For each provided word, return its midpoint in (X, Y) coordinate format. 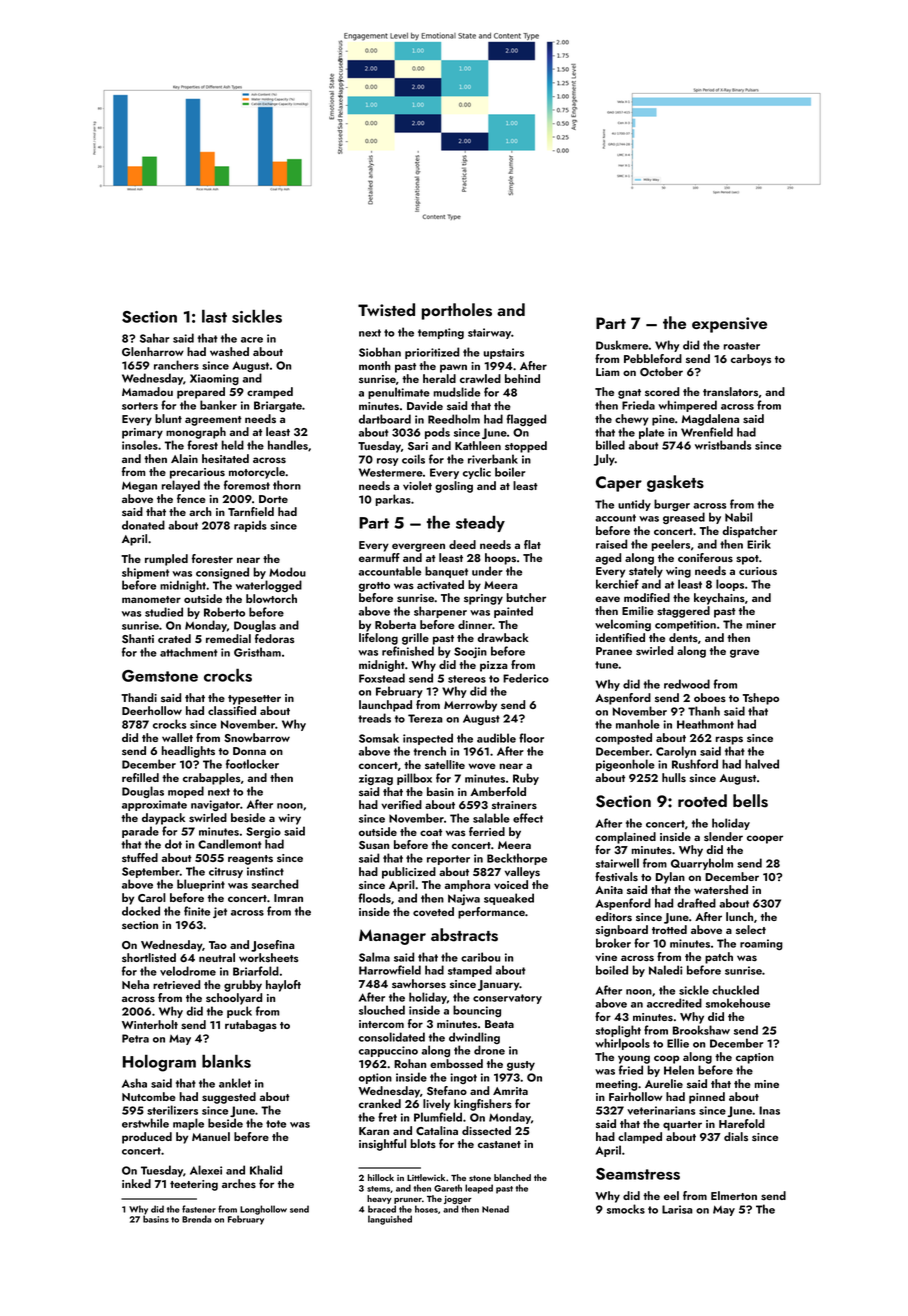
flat (532, 544)
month (375, 365)
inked (136, 1183)
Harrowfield (390, 970)
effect (528, 818)
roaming (761, 944)
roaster (742, 346)
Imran (288, 898)
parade (140, 832)
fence (191, 498)
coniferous (705, 558)
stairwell (617, 863)
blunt (168, 418)
